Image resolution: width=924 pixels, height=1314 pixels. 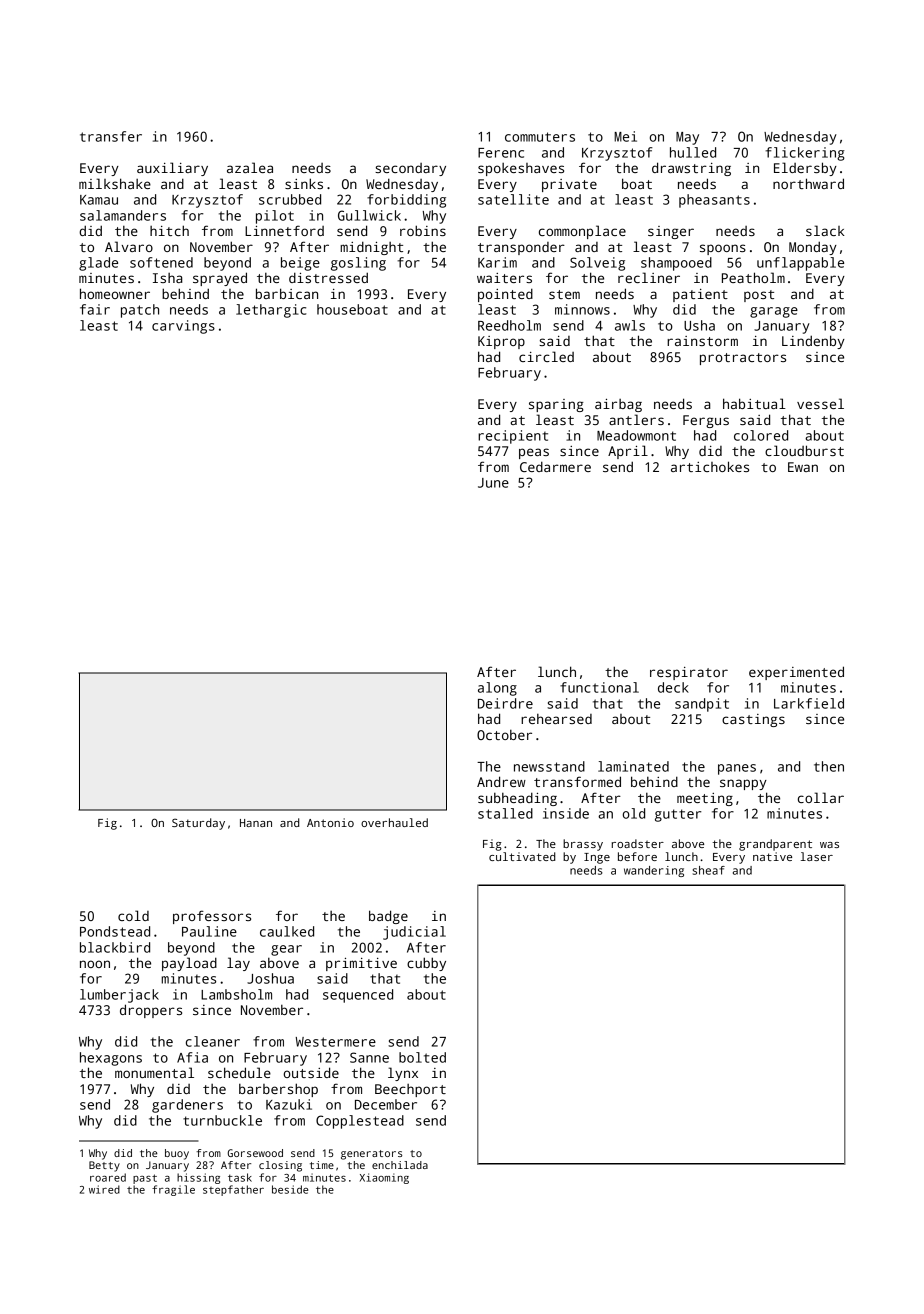 I want to click on Hanan, so click(x=256, y=823).
